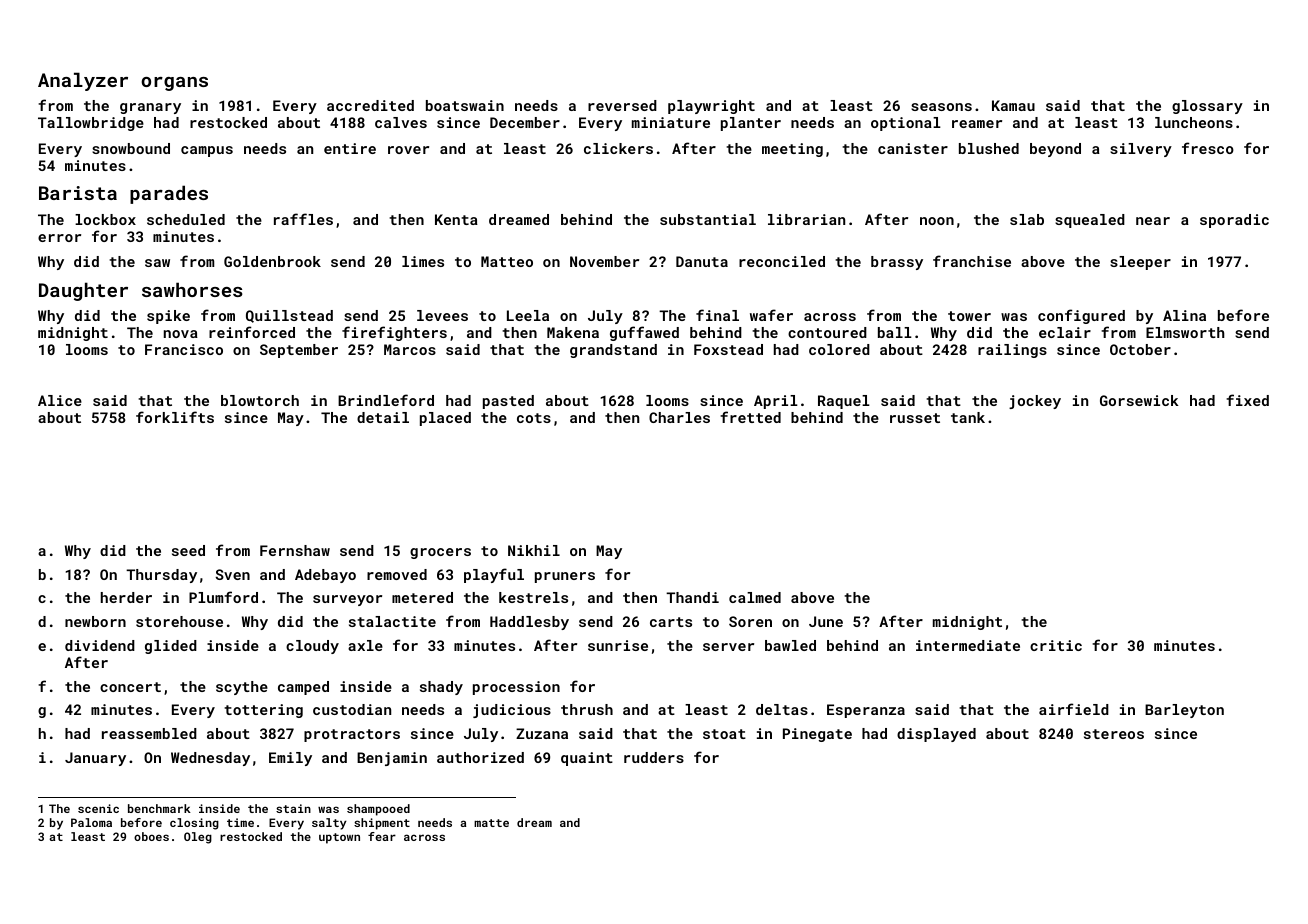 This screenshot has height=924, width=1308. Describe the element at coordinates (728, 647) in the screenshot. I see `server` at that location.
